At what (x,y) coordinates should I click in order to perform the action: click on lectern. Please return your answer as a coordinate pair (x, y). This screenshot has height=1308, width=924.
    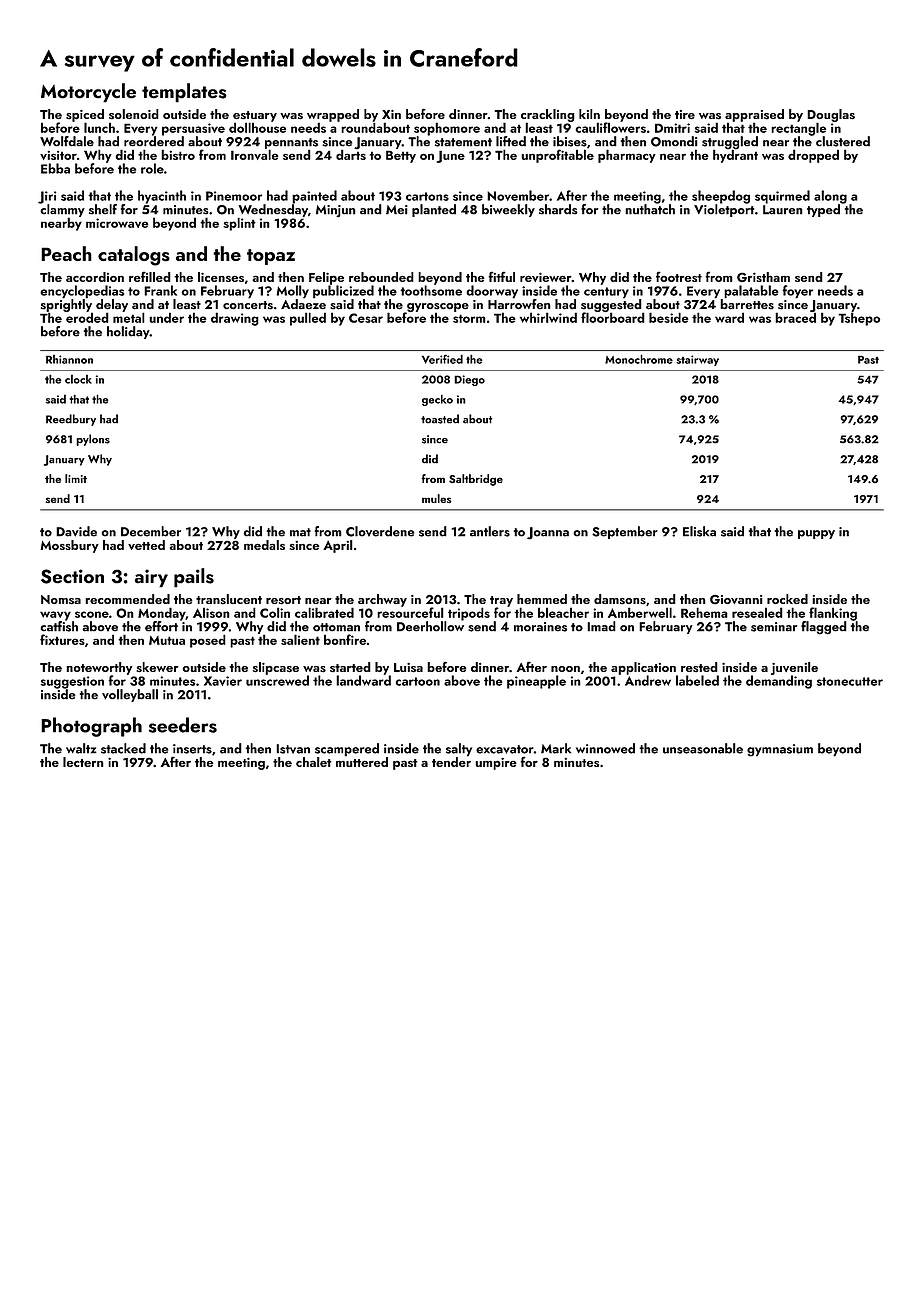
    Looking at the image, I should click on (83, 762).
